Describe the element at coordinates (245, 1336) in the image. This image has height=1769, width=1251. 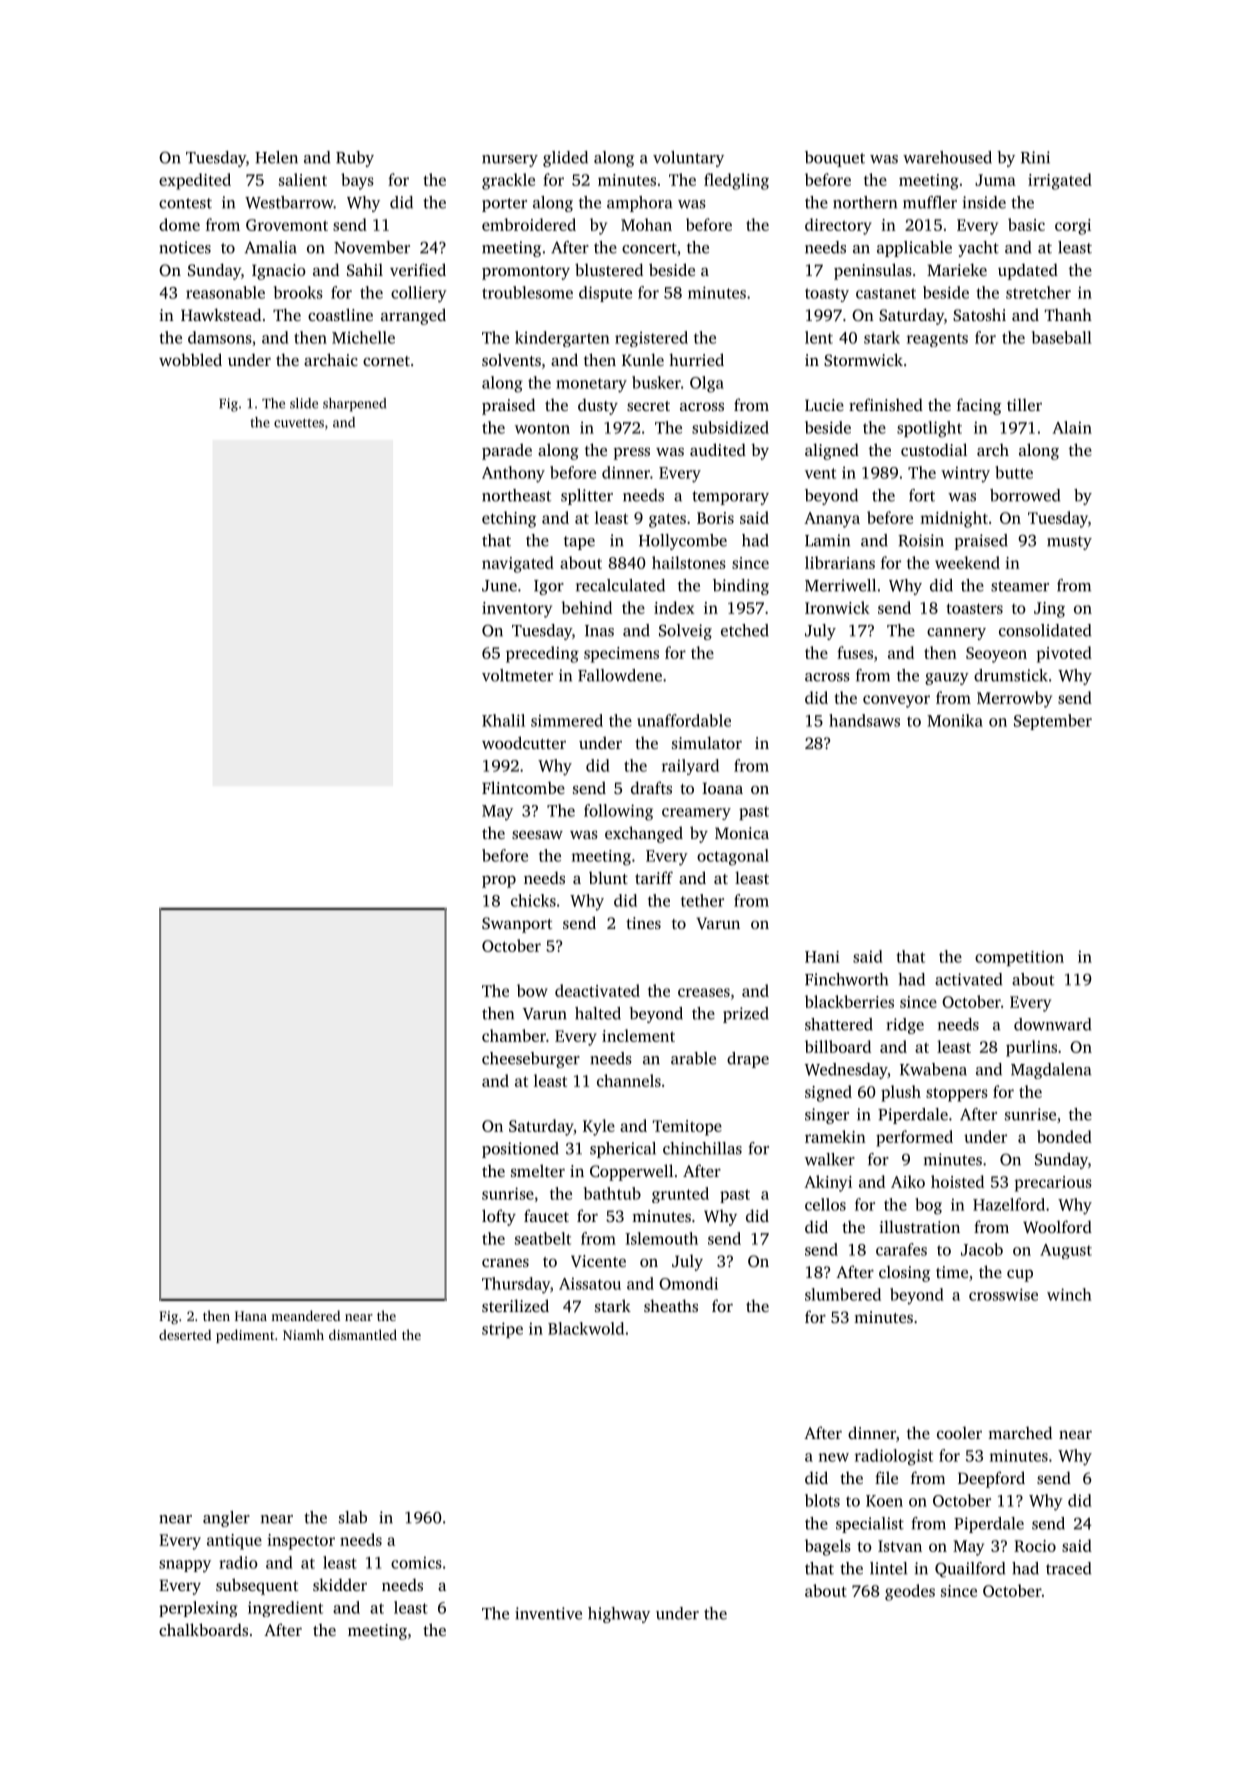
I see `pediment` at that location.
